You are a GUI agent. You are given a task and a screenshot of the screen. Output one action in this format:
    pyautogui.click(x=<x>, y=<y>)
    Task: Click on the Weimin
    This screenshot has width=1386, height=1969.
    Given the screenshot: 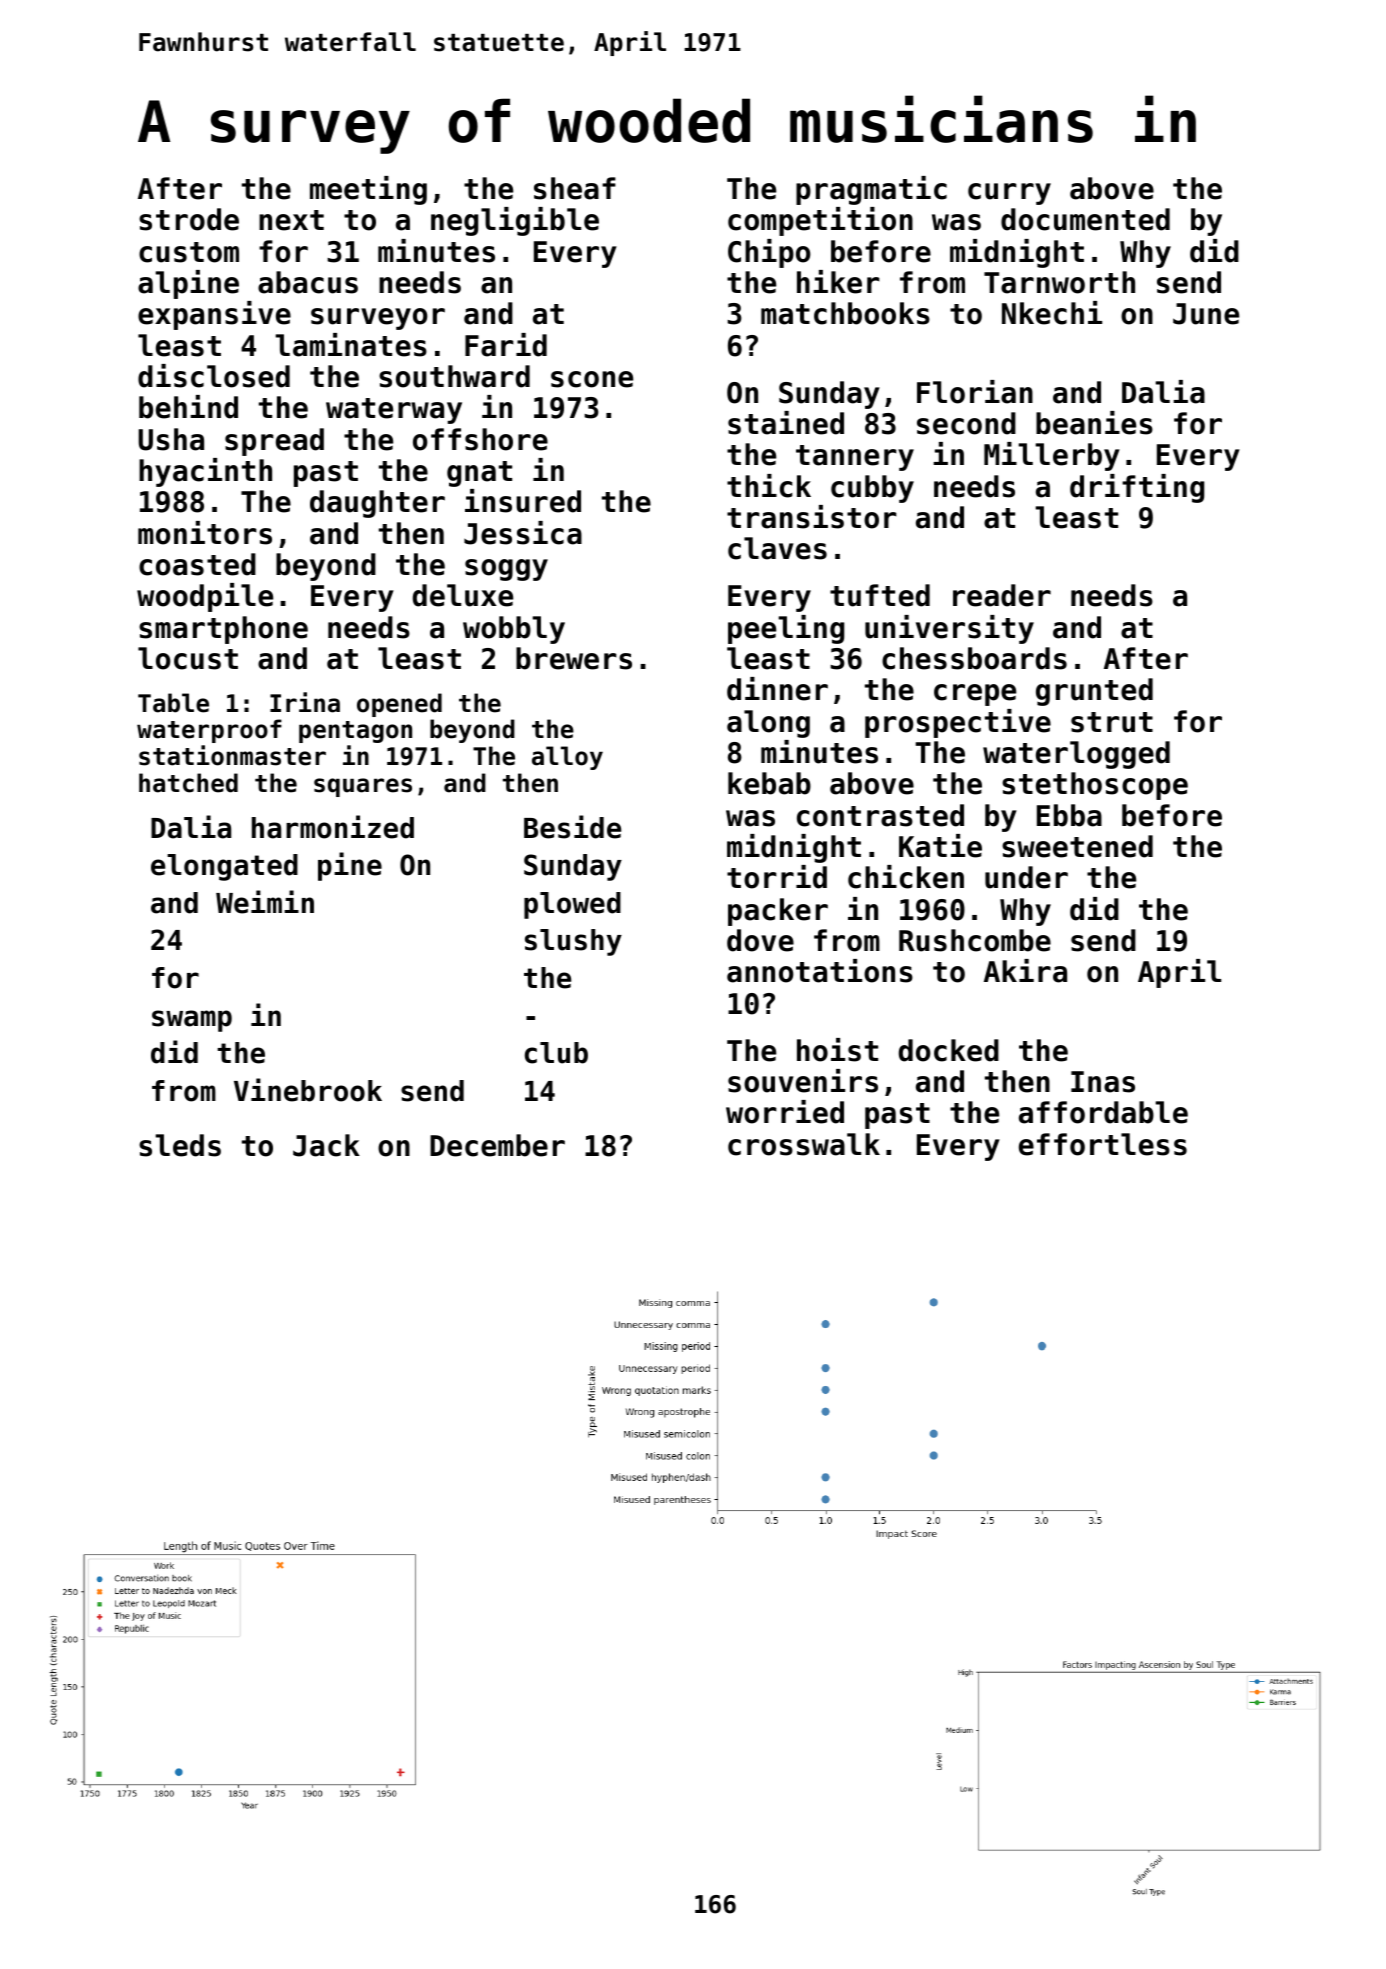 What is the action you would take?
    pyautogui.click(x=265, y=902)
